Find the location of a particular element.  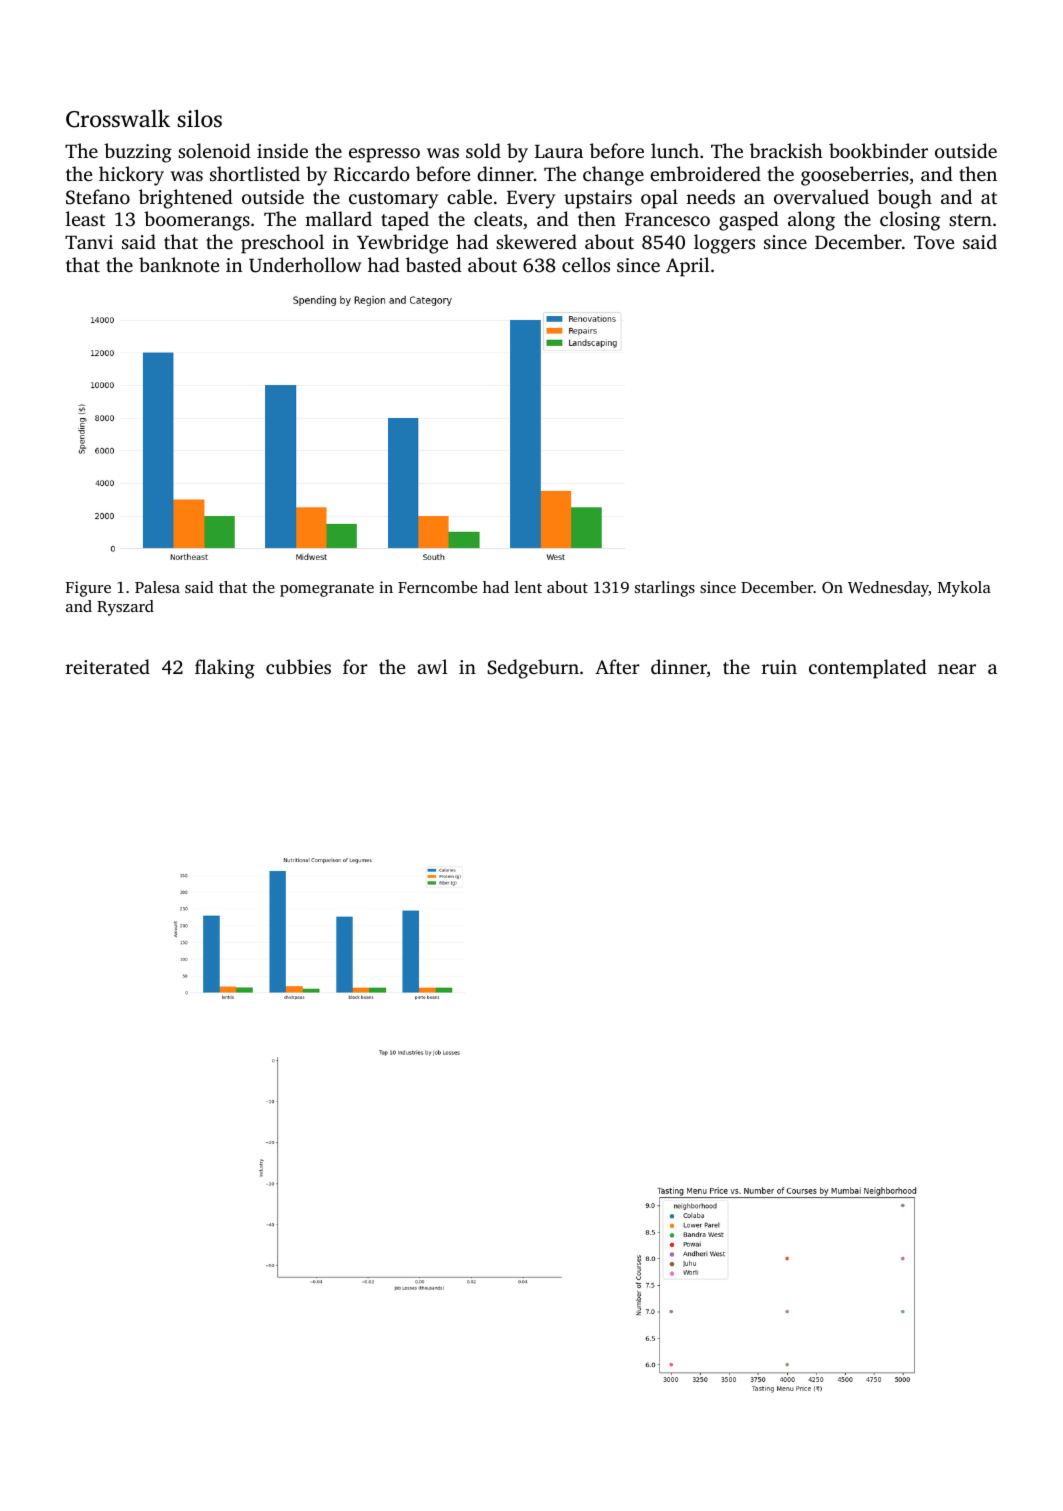

Tove is located at coordinates (934, 242).
